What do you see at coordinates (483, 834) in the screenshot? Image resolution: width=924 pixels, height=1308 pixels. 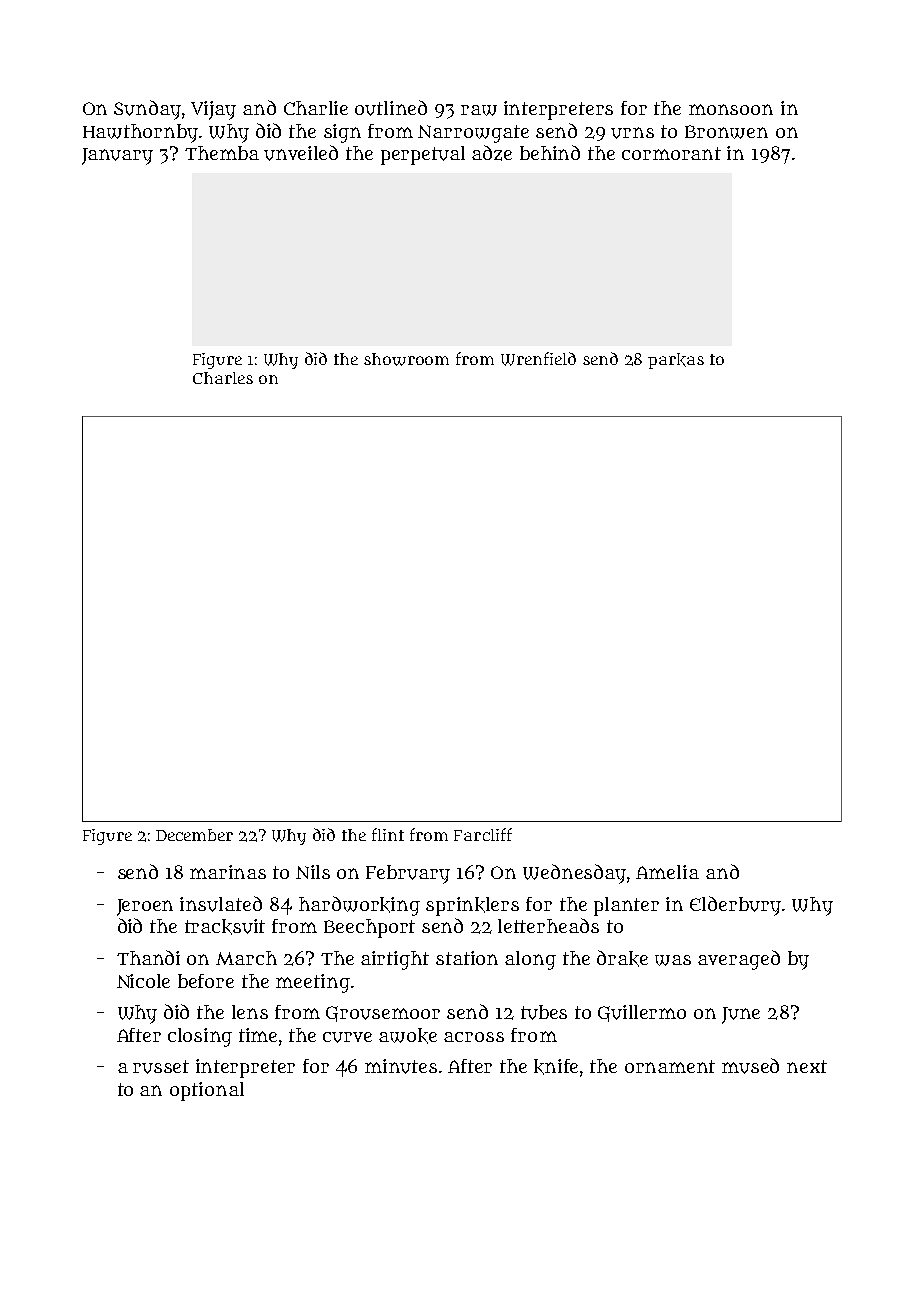 I see `Farcliff` at bounding box center [483, 834].
